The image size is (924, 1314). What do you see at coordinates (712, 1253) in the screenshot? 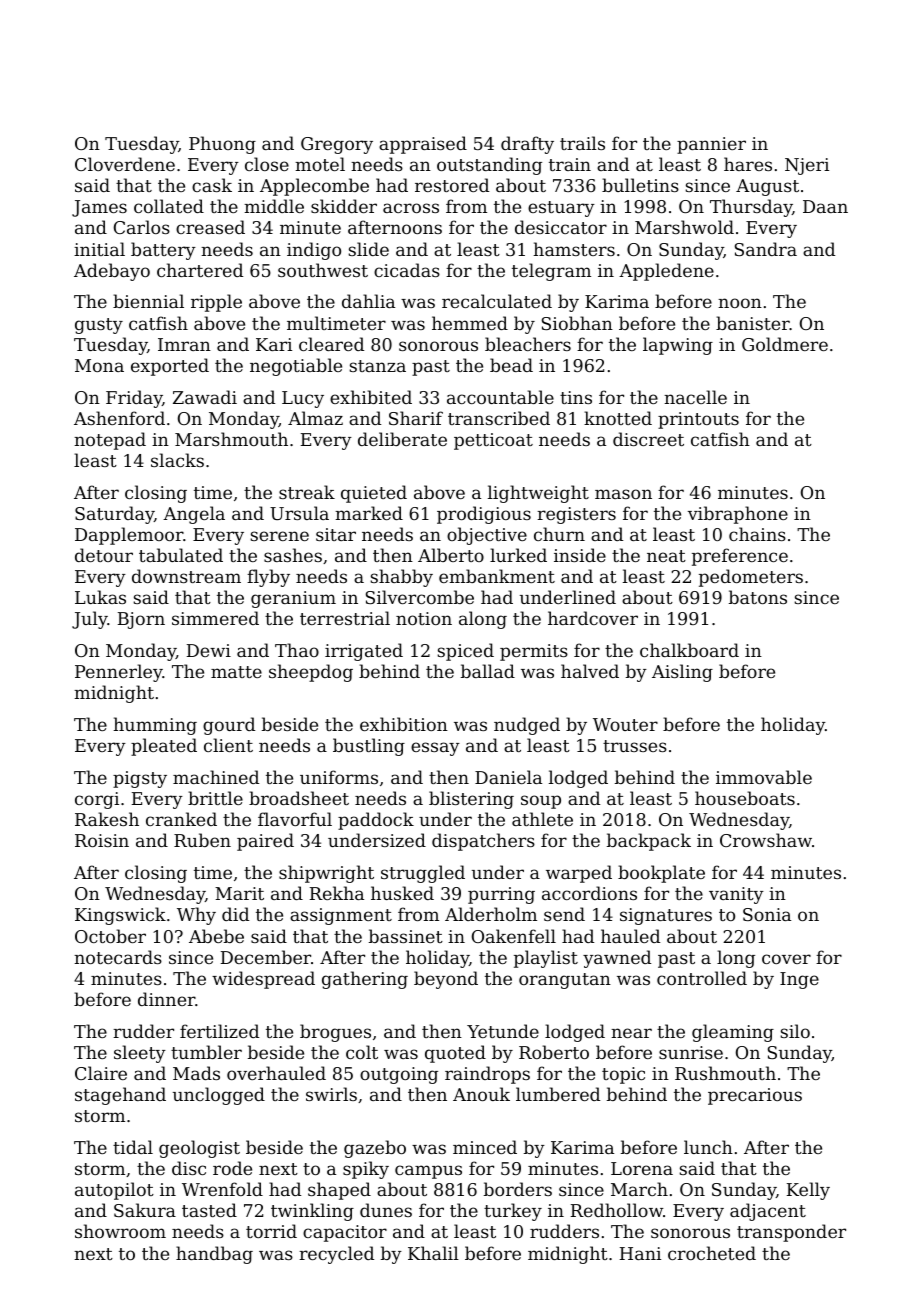
I see `crocheted` at bounding box center [712, 1253].
